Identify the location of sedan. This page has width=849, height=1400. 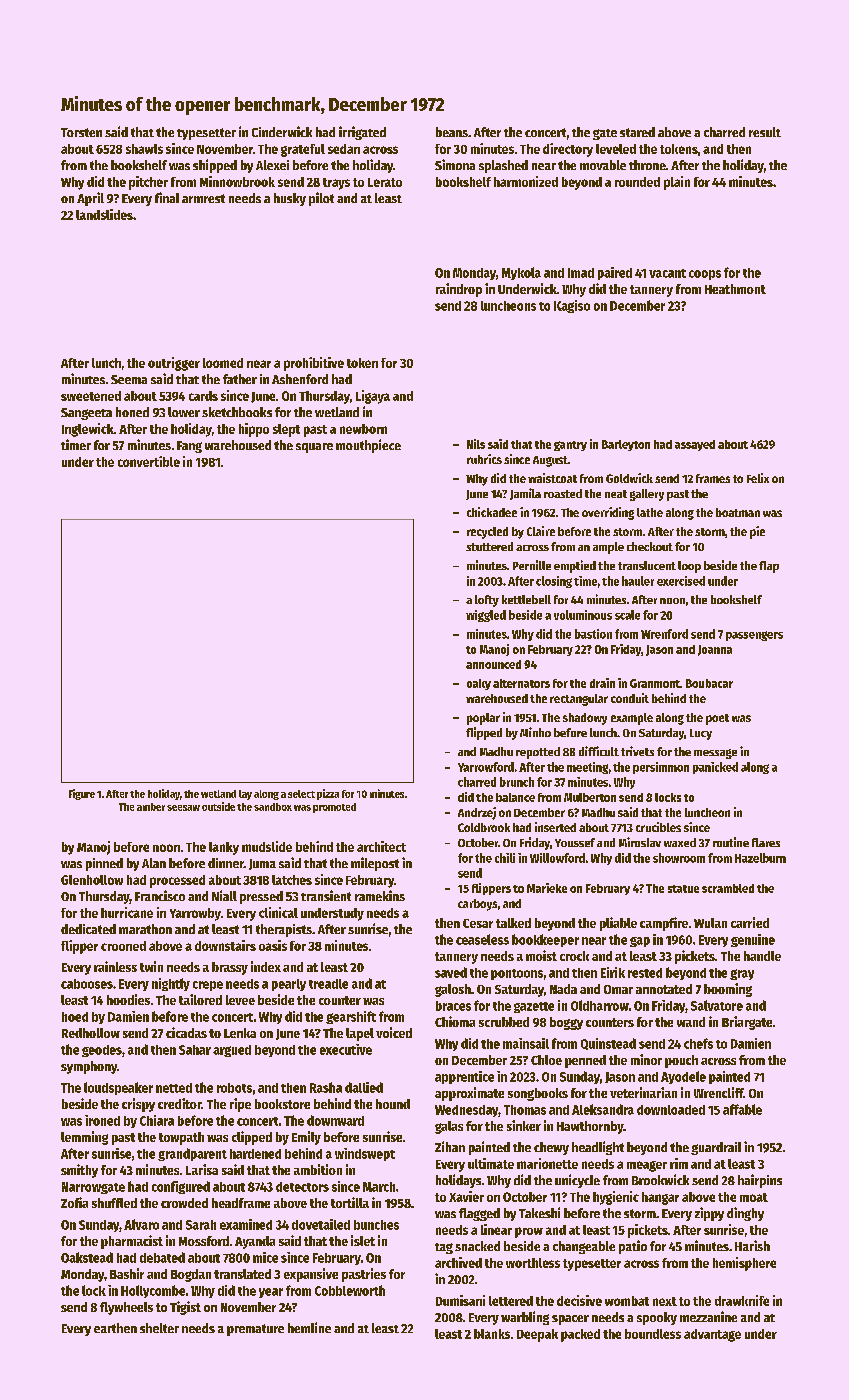
(344, 149).
